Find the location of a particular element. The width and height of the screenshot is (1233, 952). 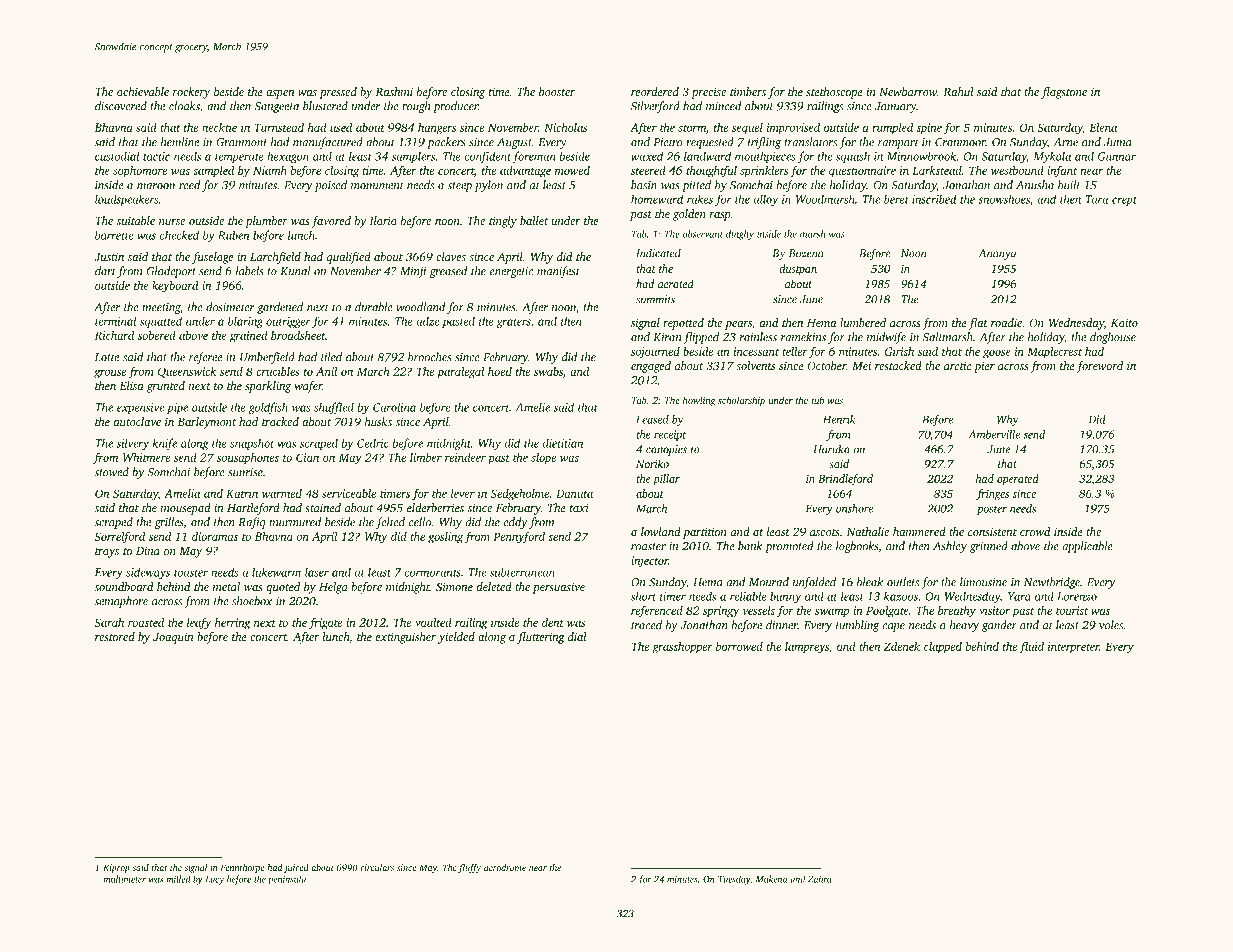

Rahul is located at coordinates (958, 91).
